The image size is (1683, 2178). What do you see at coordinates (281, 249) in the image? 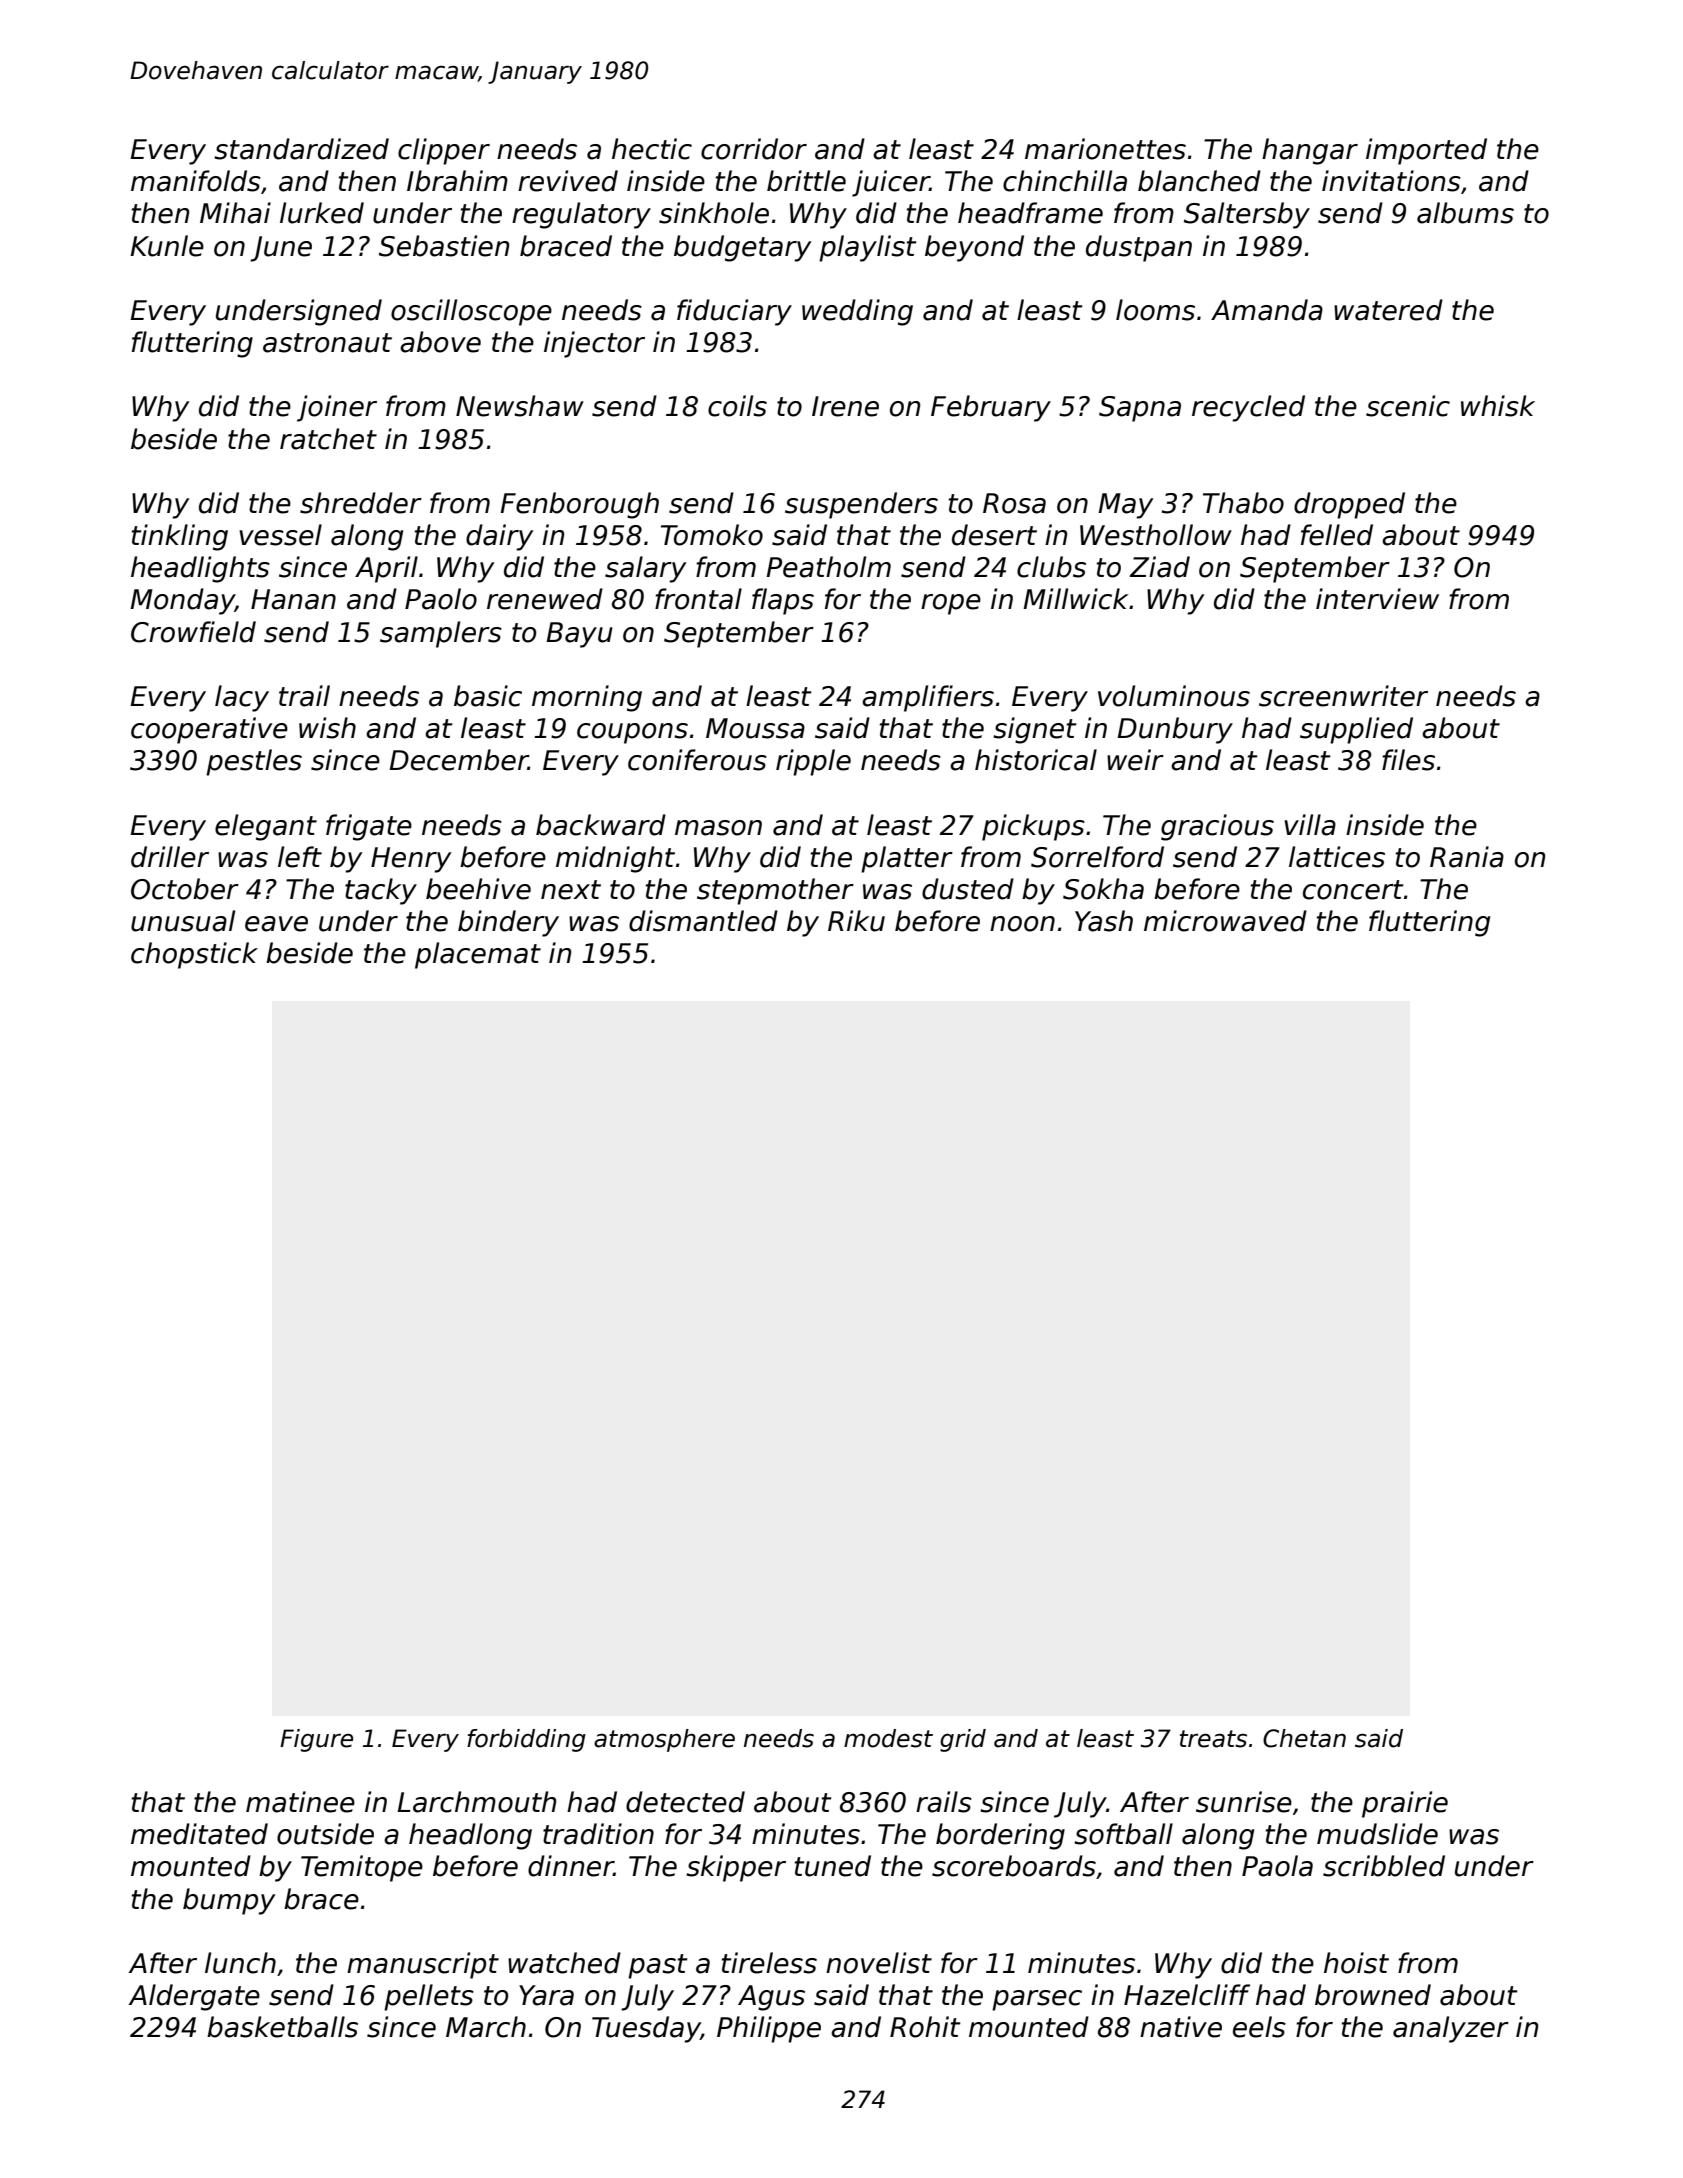
I see `June` at bounding box center [281, 249].
